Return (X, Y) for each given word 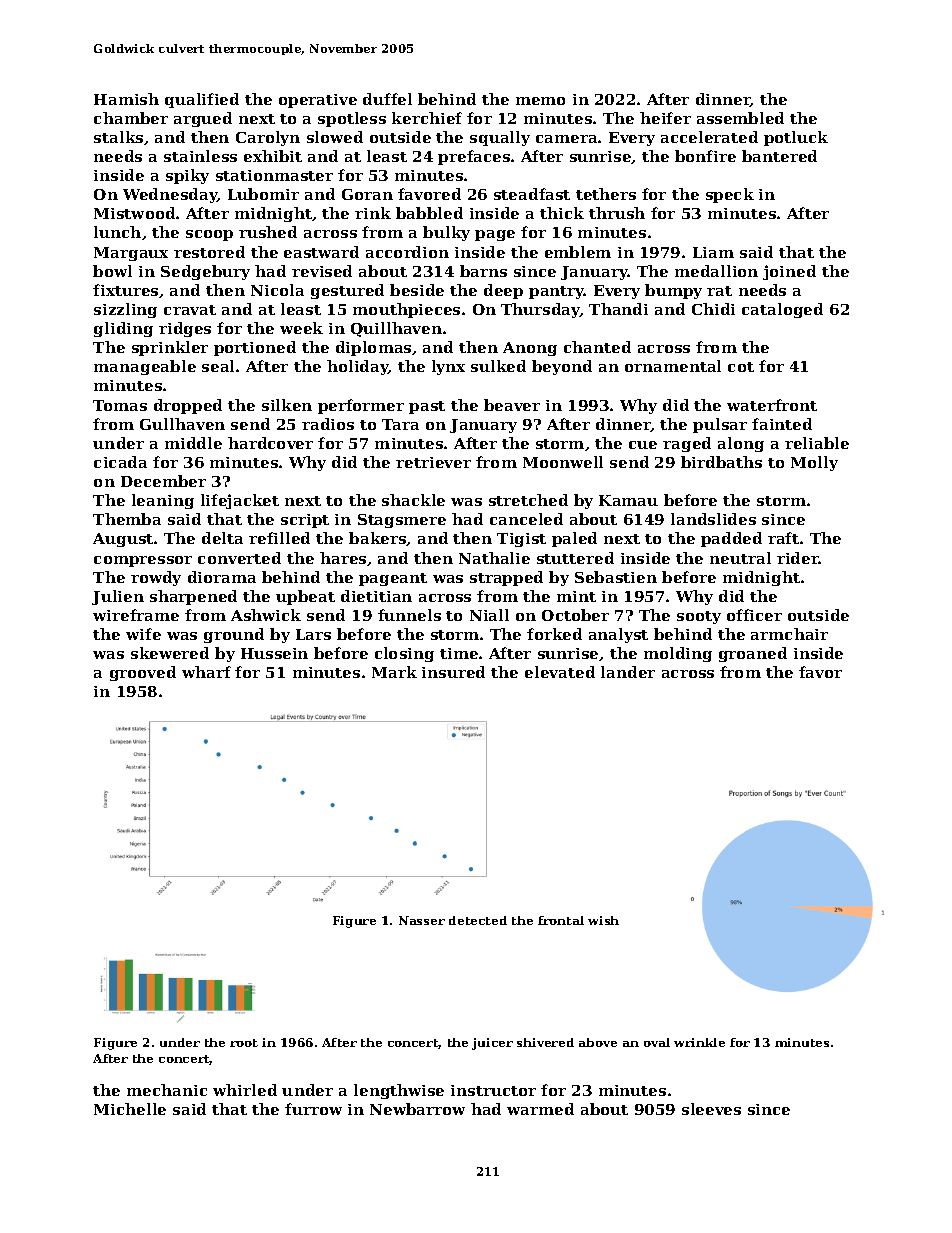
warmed (540, 1109)
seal (218, 366)
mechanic (167, 1090)
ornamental (673, 366)
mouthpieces (406, 310)
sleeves (711, 1109)
